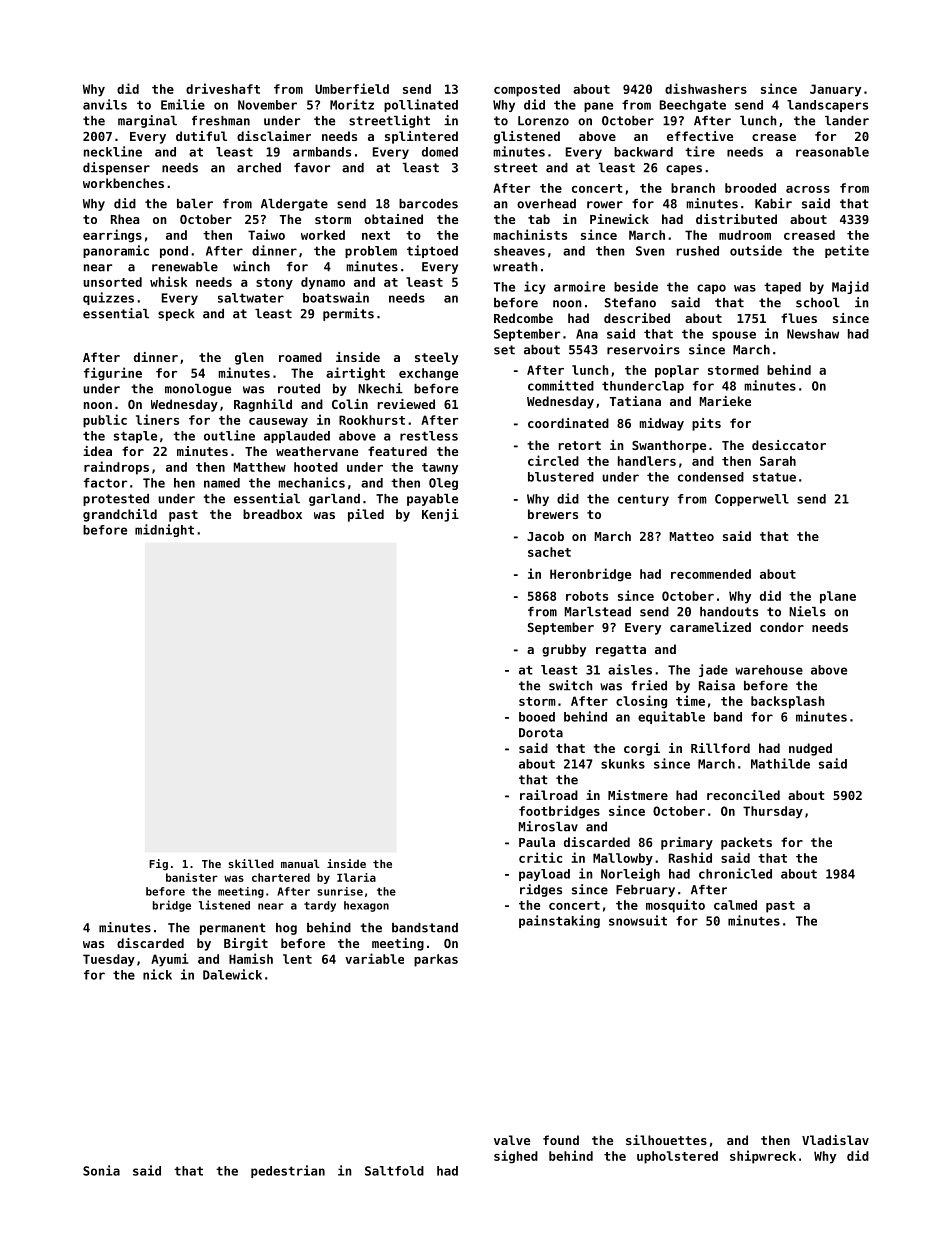 This screenshot has height=1233, width=952. Describe the element at coordinates (789, 445) in the screenshot. I see `desiccator` at that location.
